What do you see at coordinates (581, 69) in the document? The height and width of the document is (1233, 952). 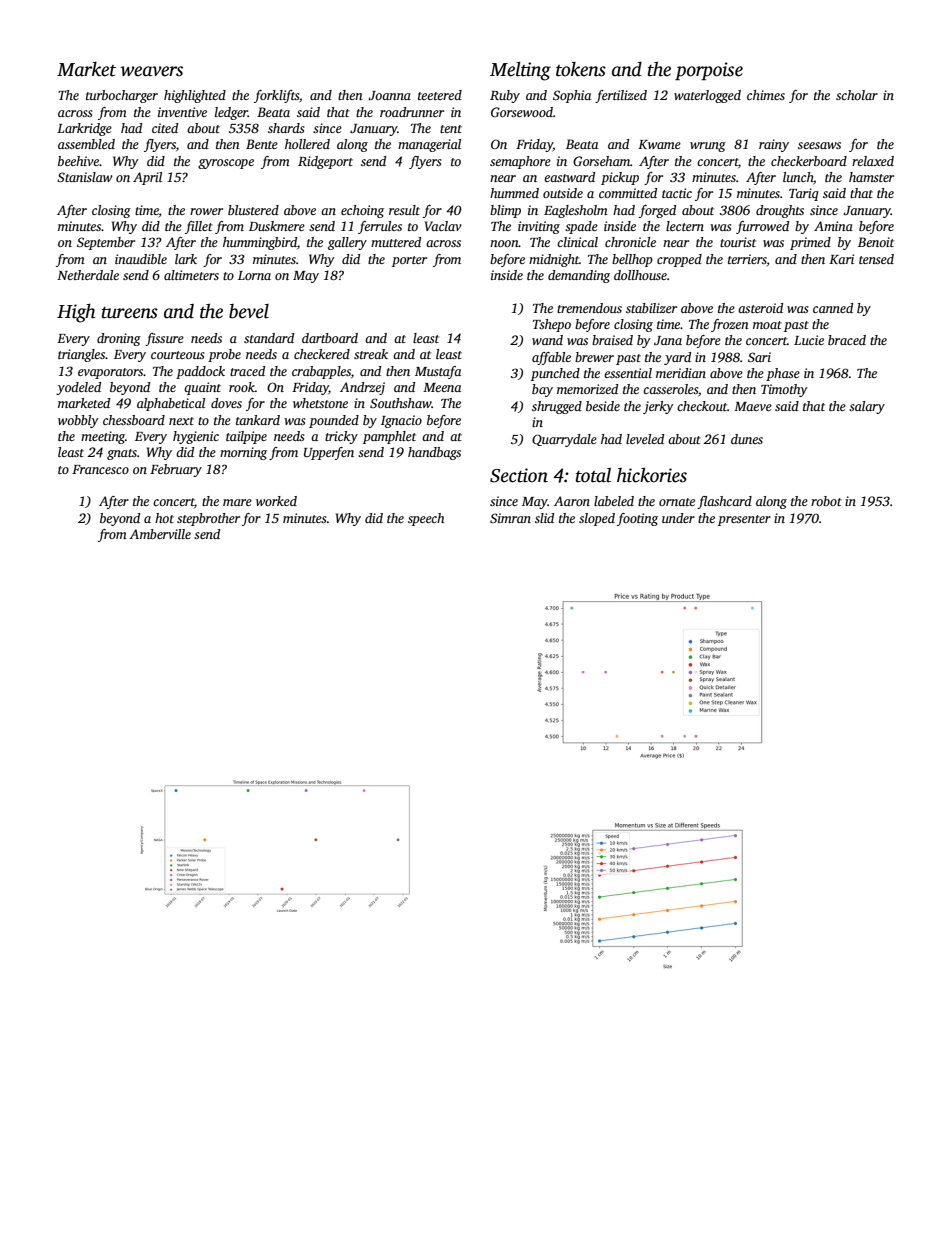 I see `tokens` at bounding box center [581, 69].
